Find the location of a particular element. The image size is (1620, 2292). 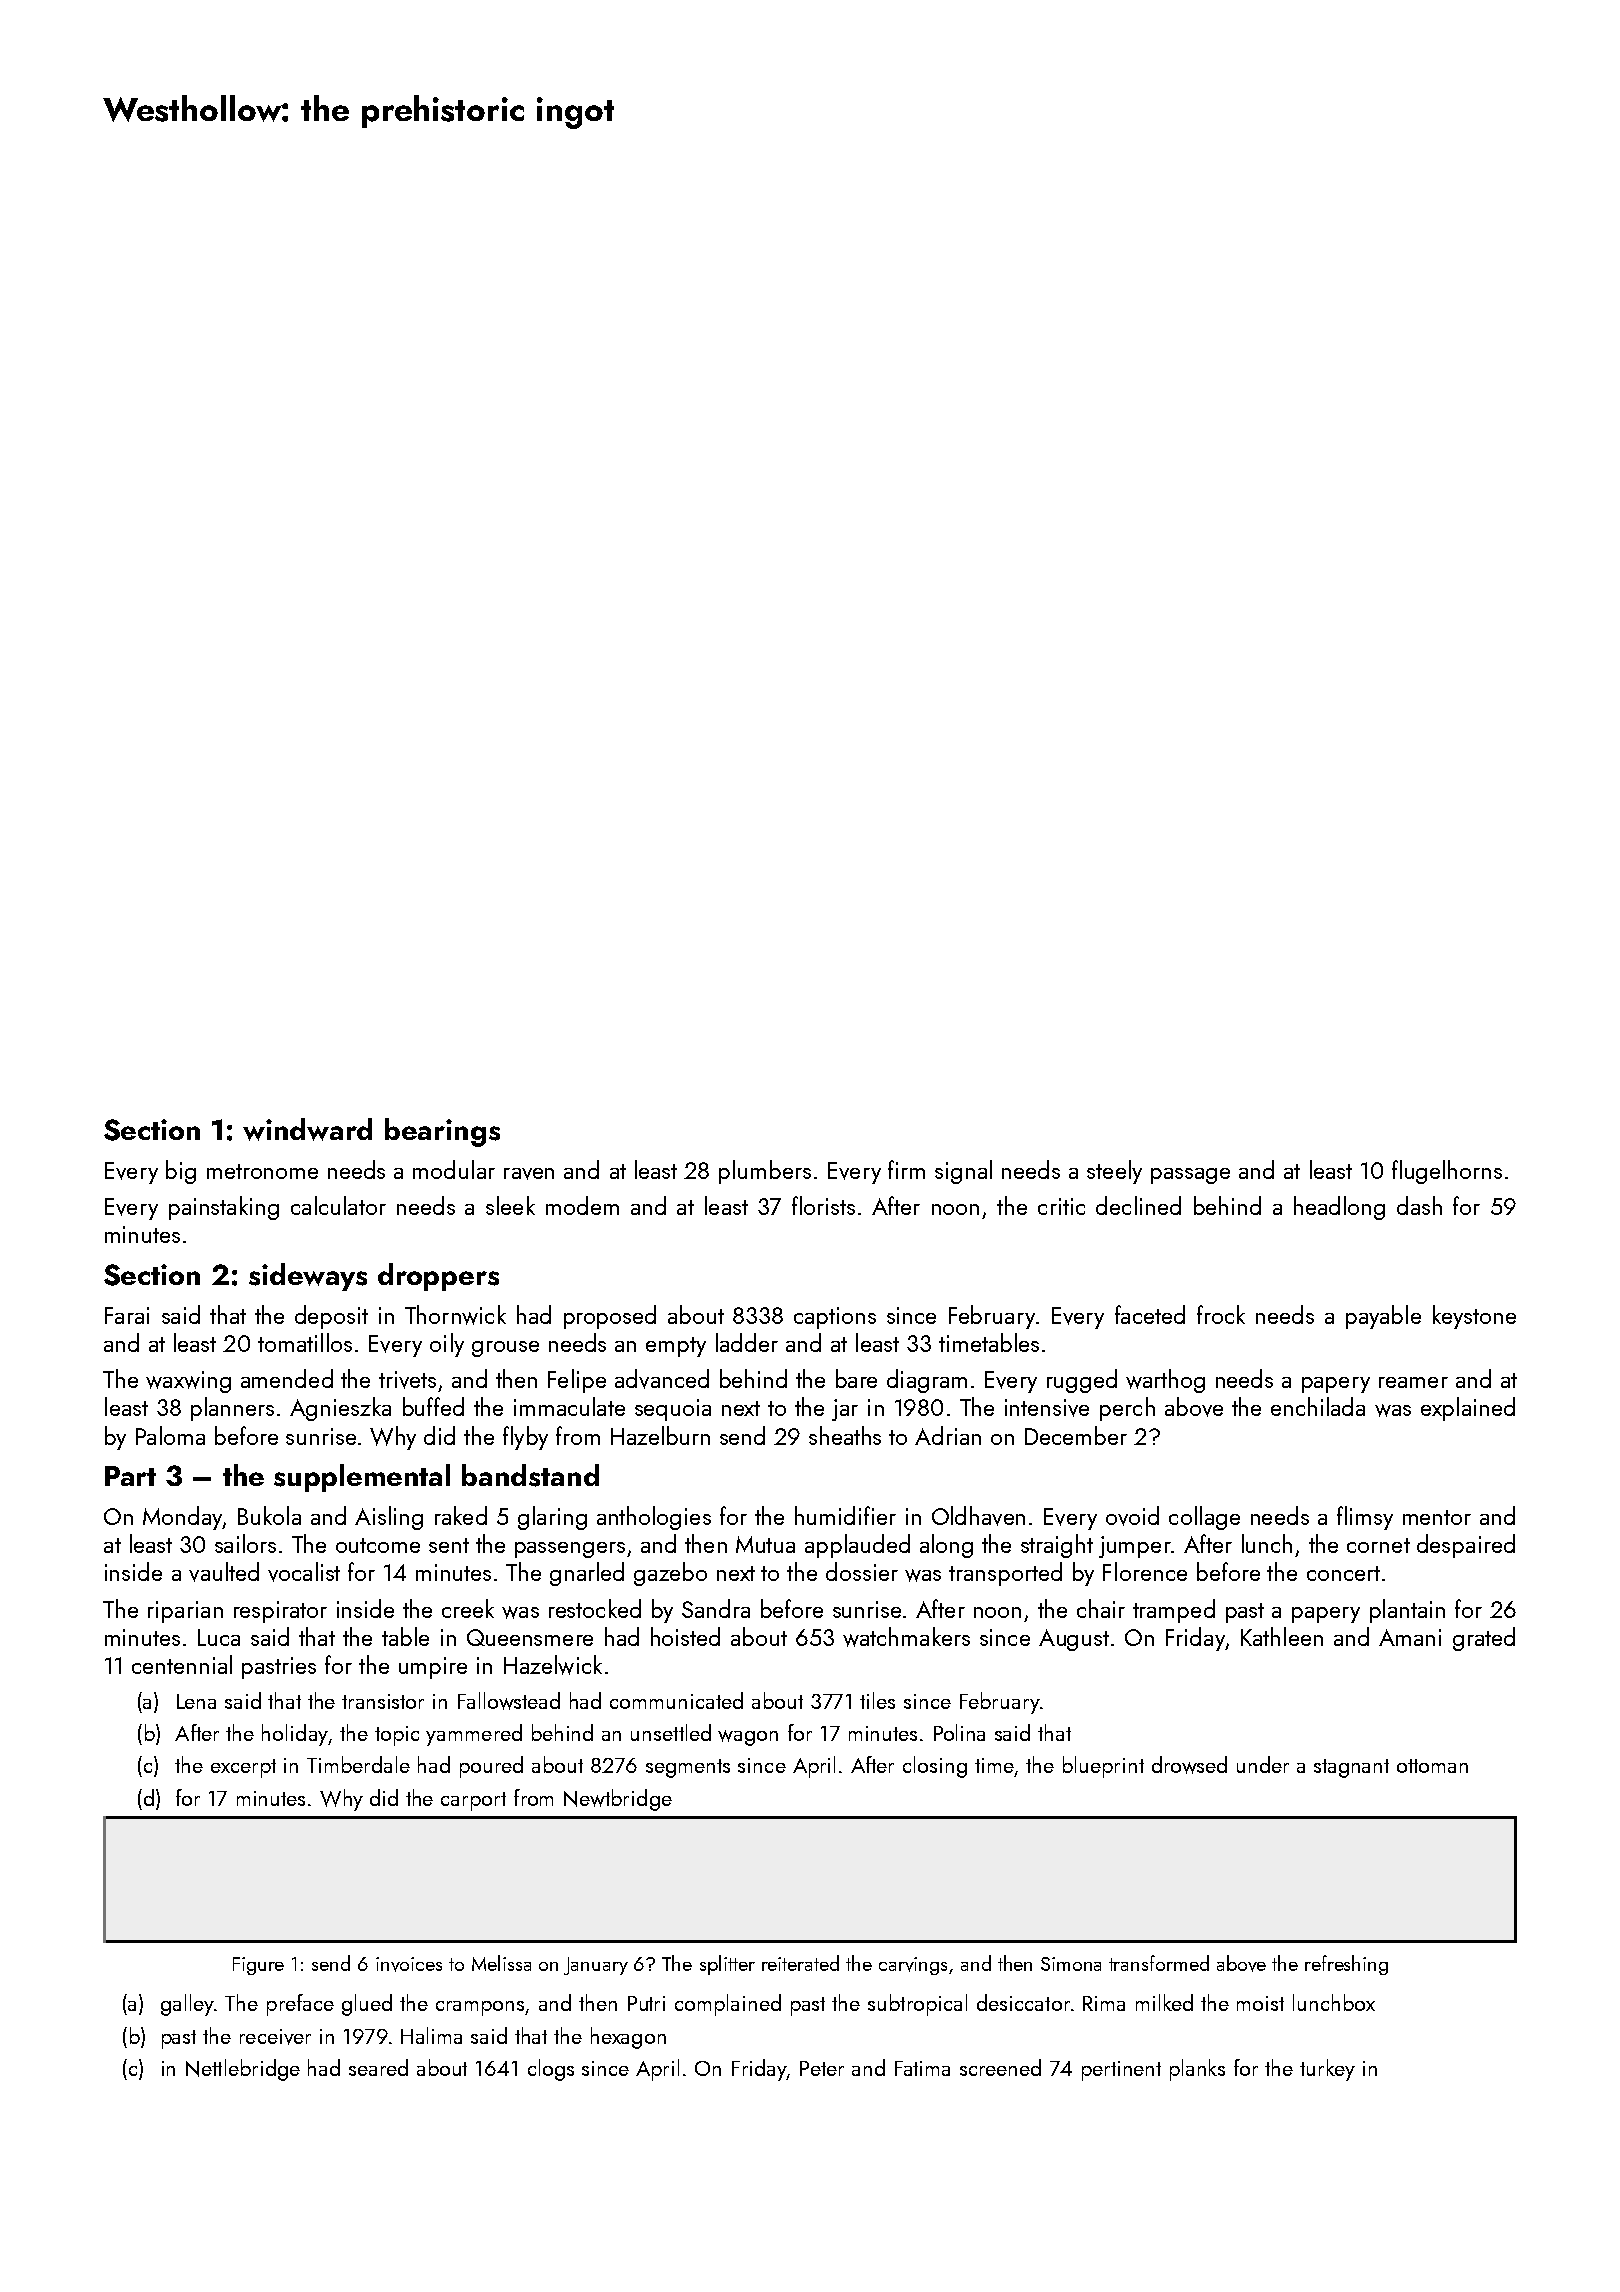

Newtbridge is located at coordinates (618, 1800).
